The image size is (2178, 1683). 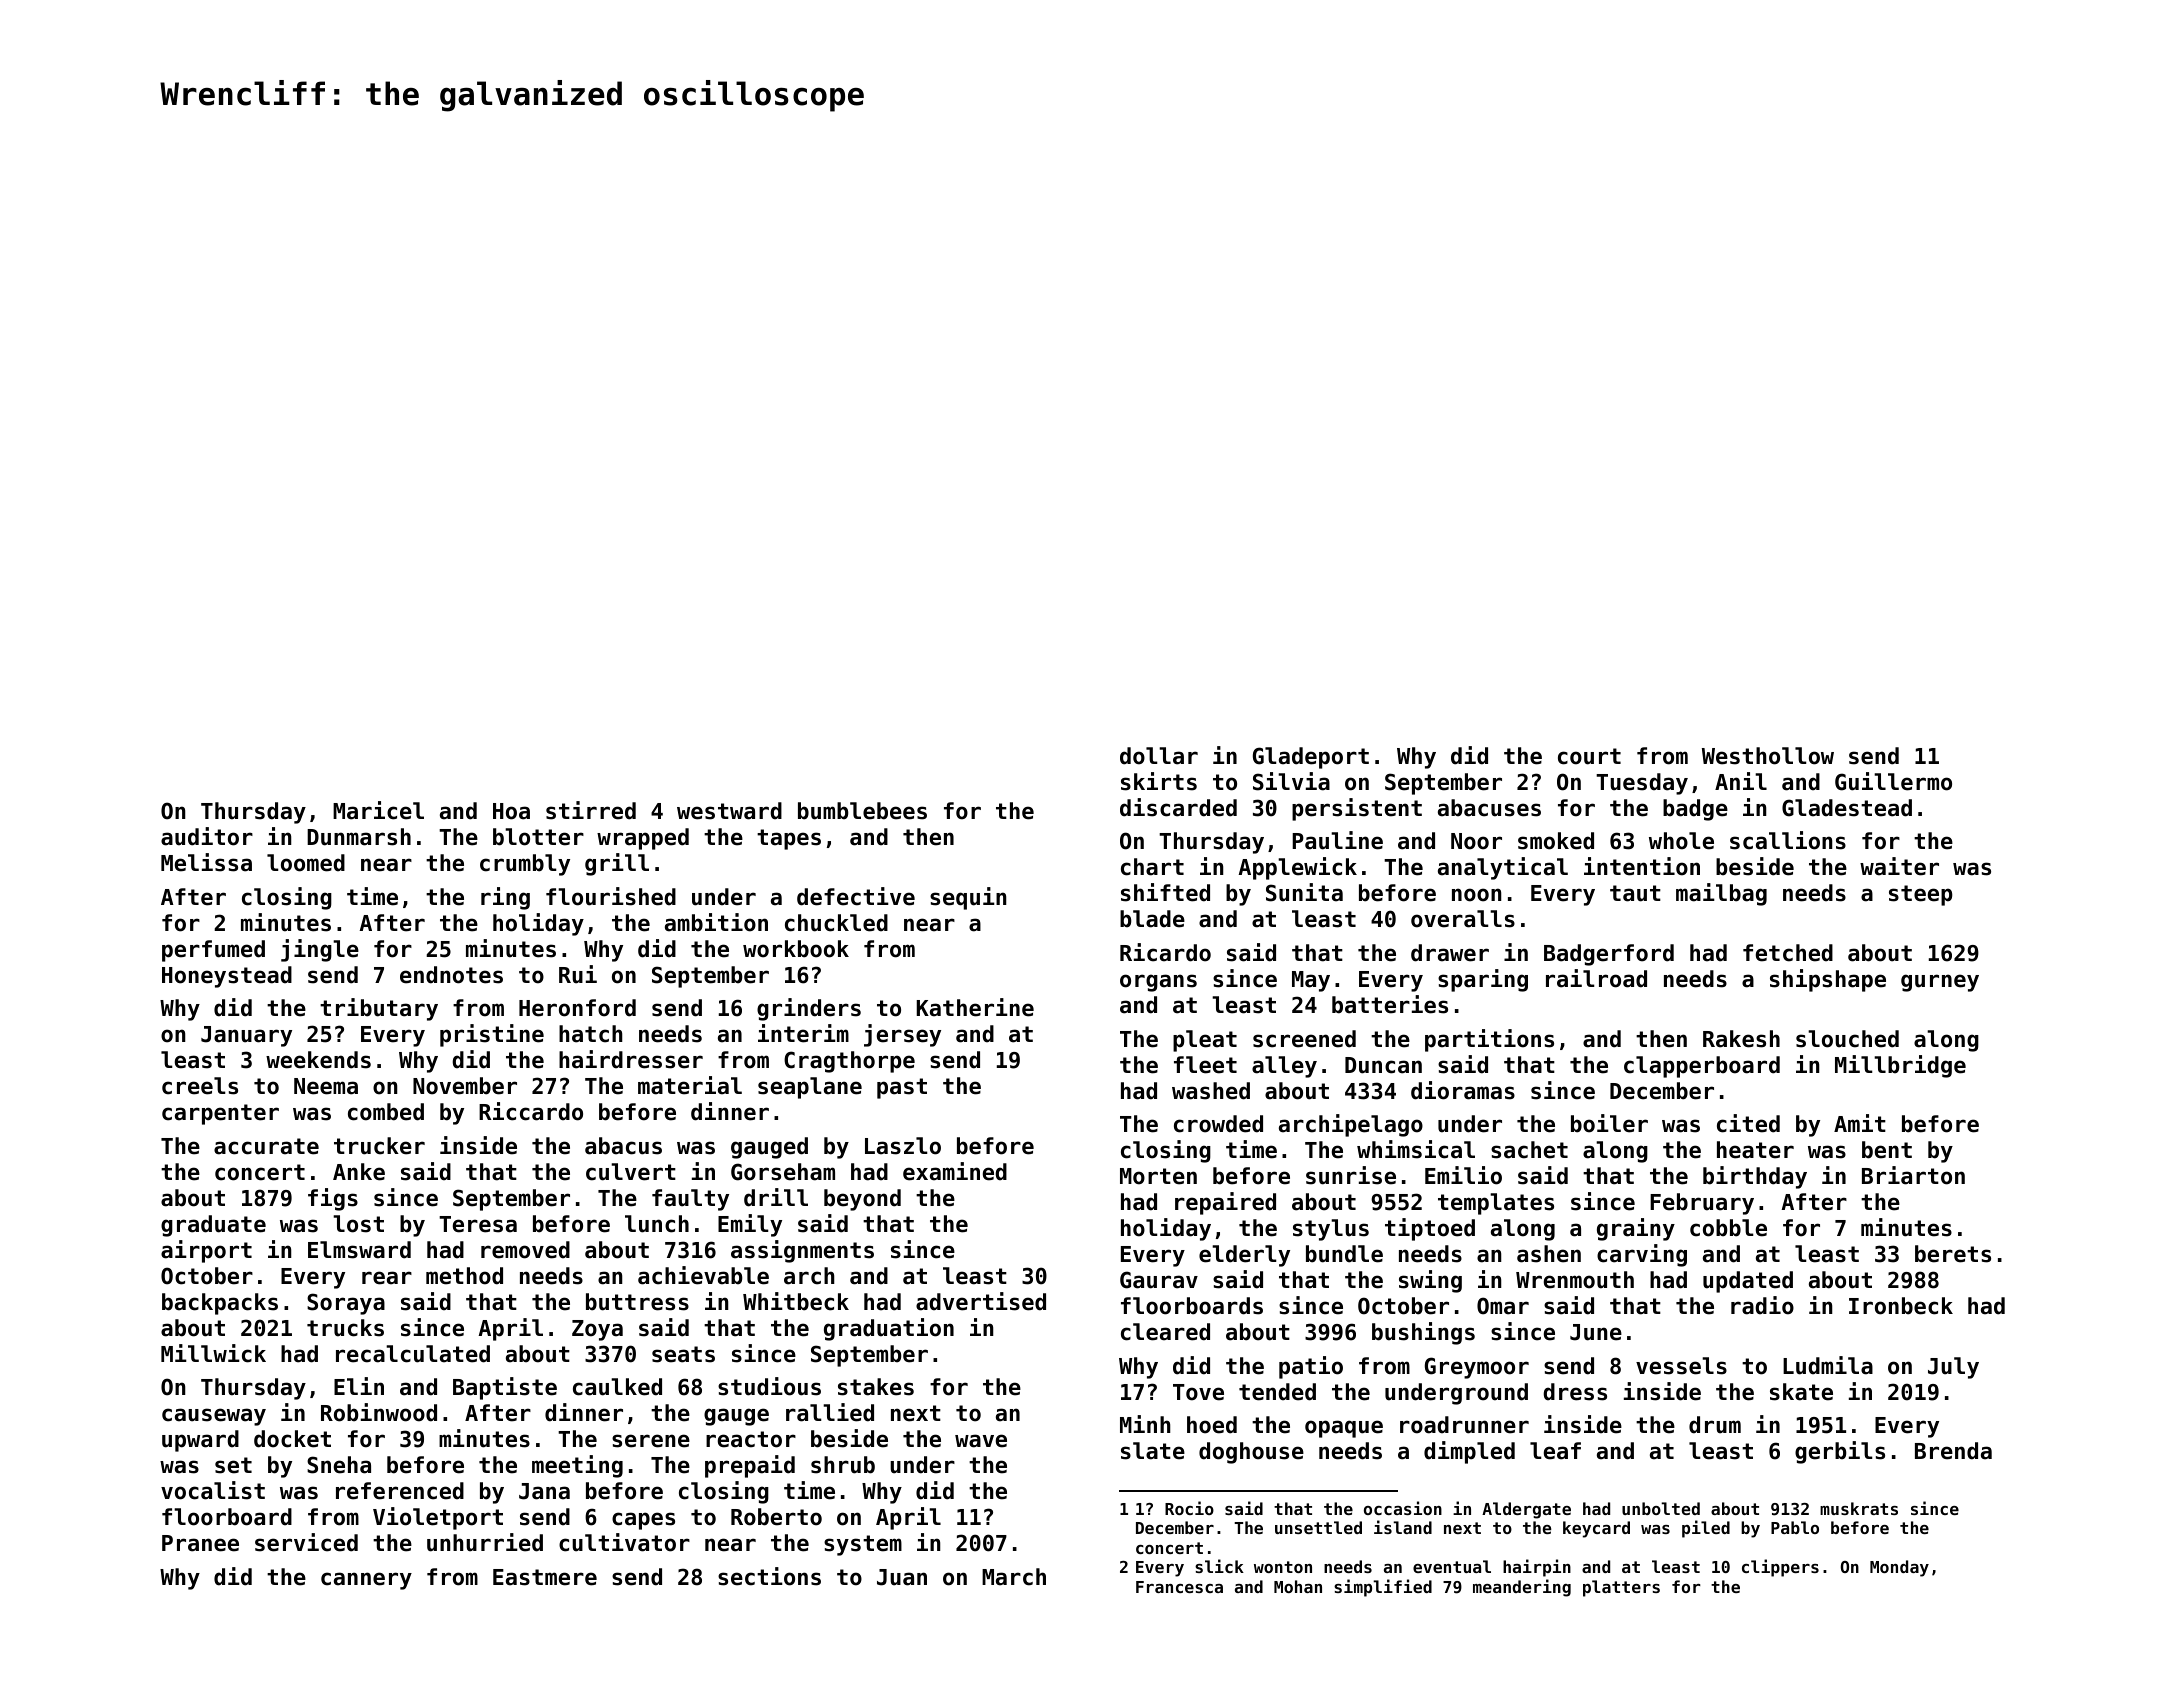 I want to click on advertised, so click(x=981, y=1301).
